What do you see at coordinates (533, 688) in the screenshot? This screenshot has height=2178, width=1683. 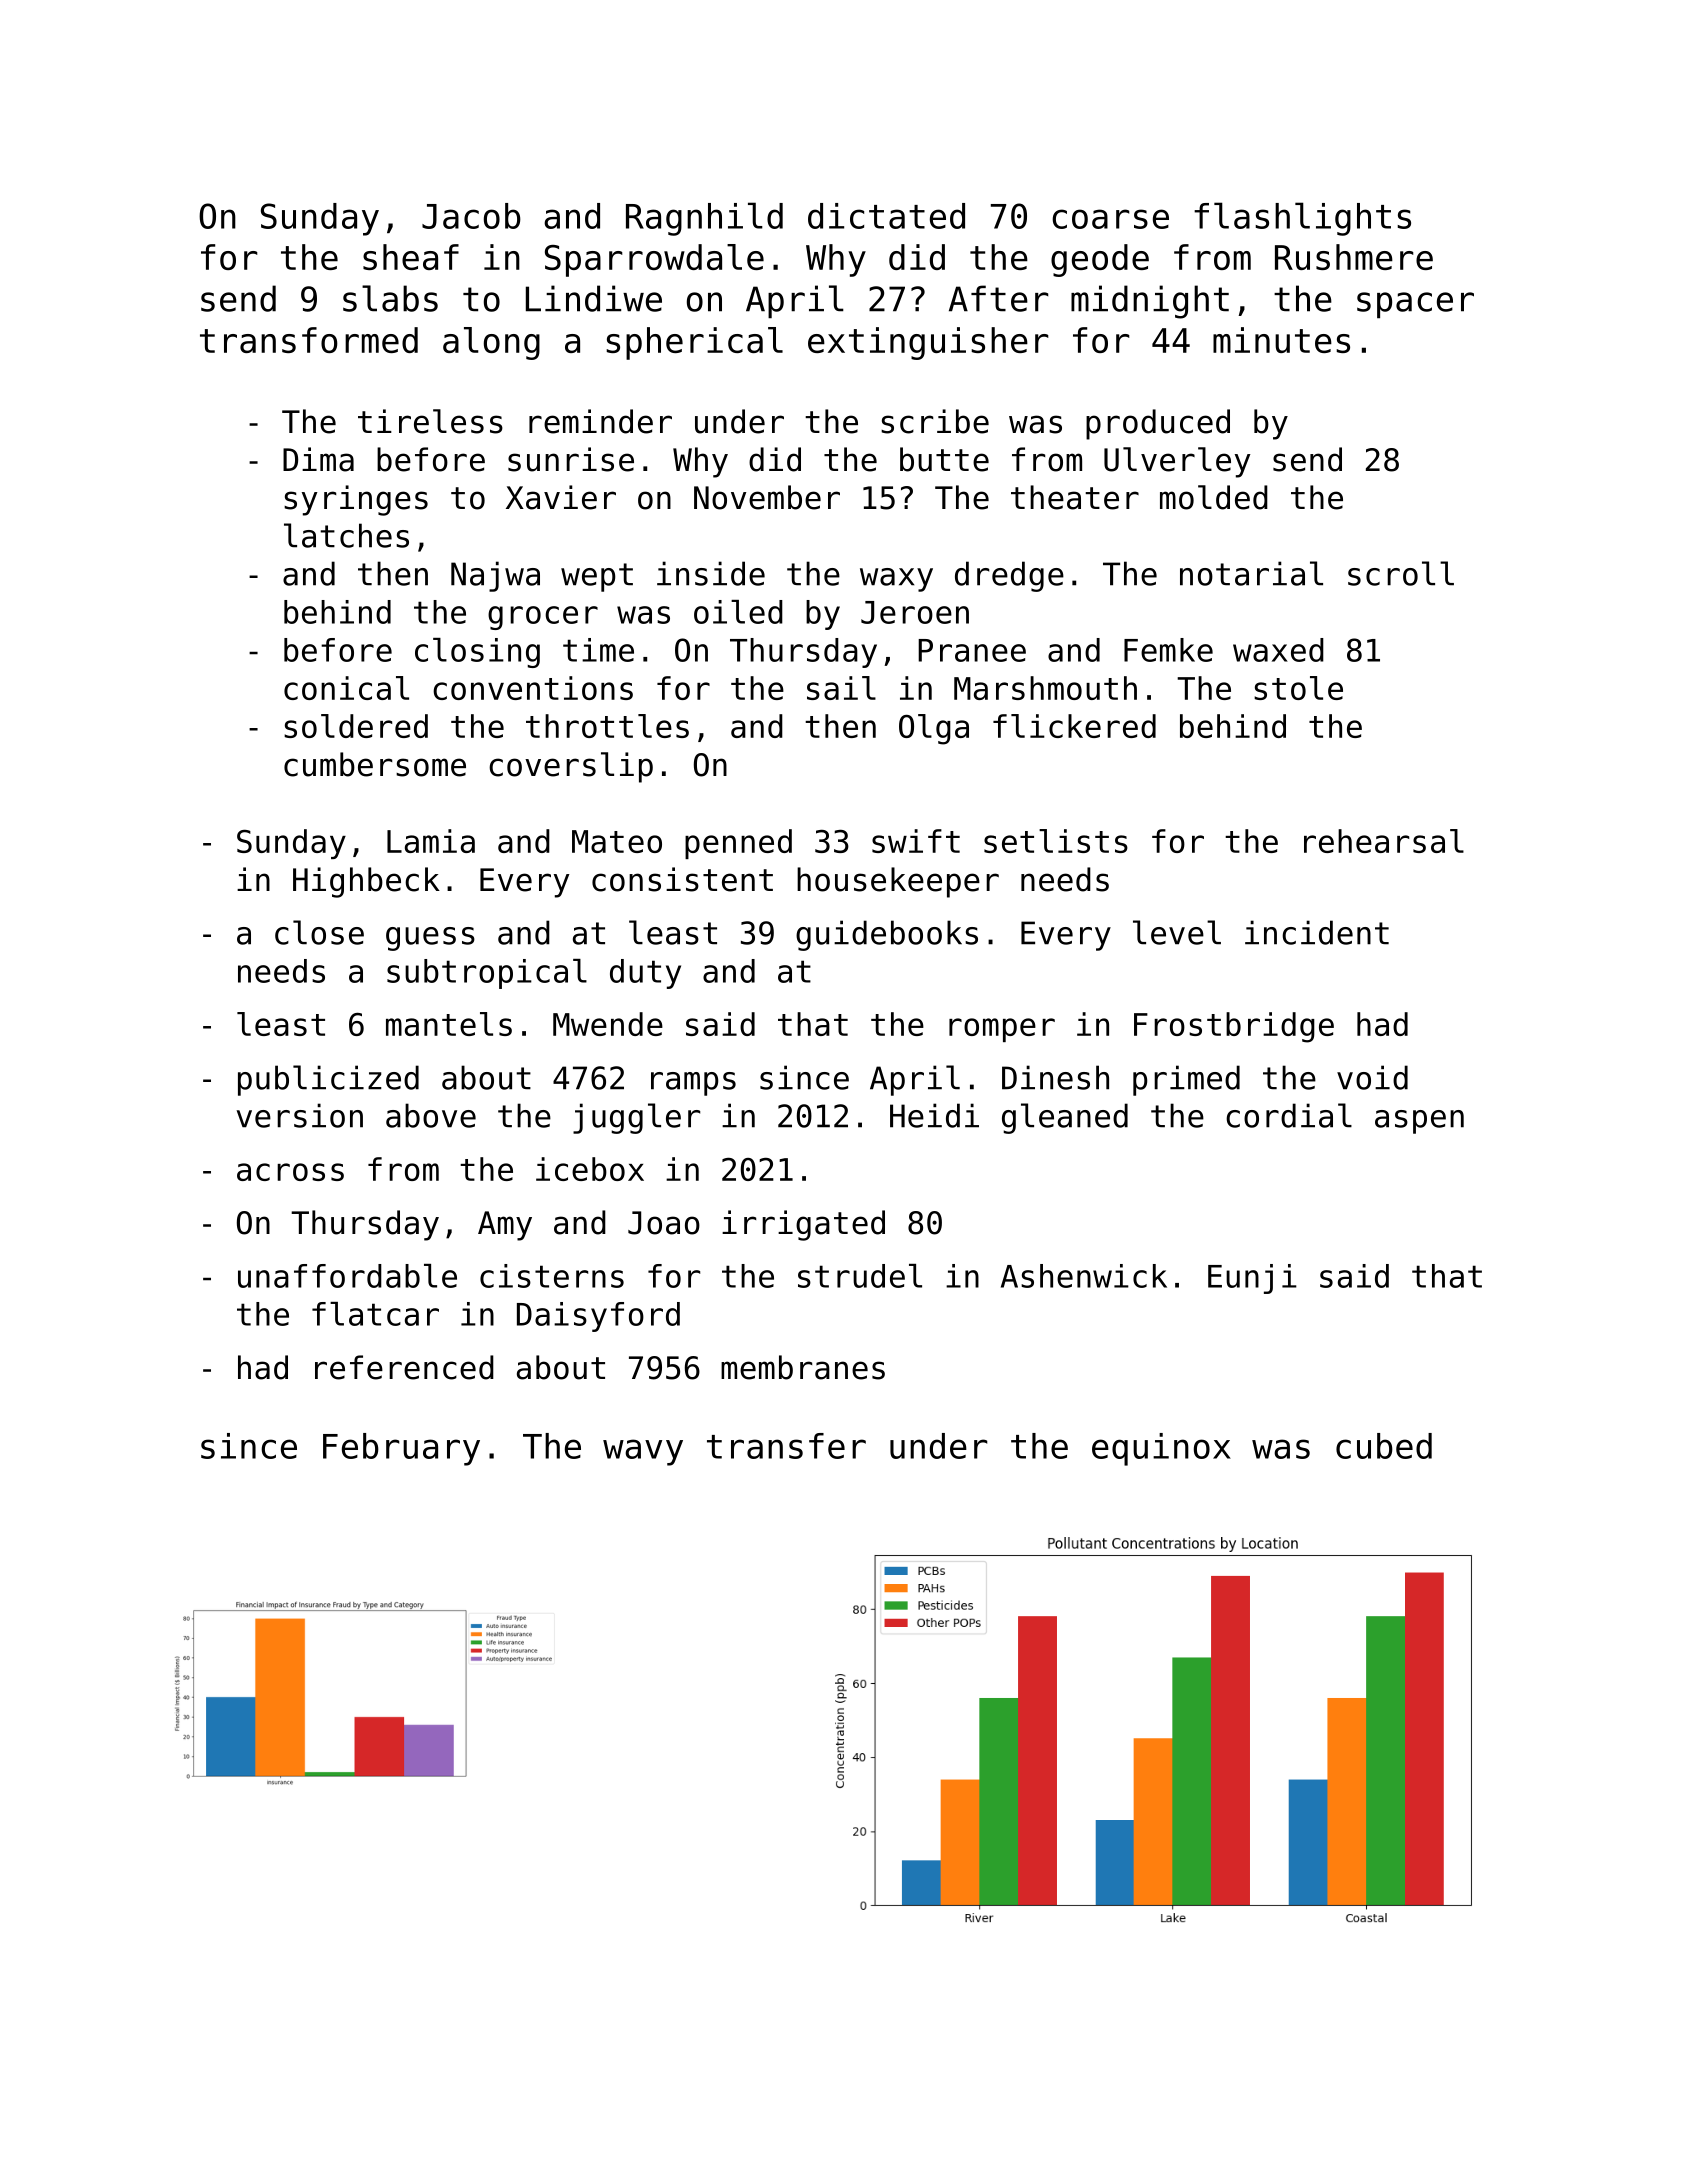 I see `conventions` at bounding box center [533, 688].
